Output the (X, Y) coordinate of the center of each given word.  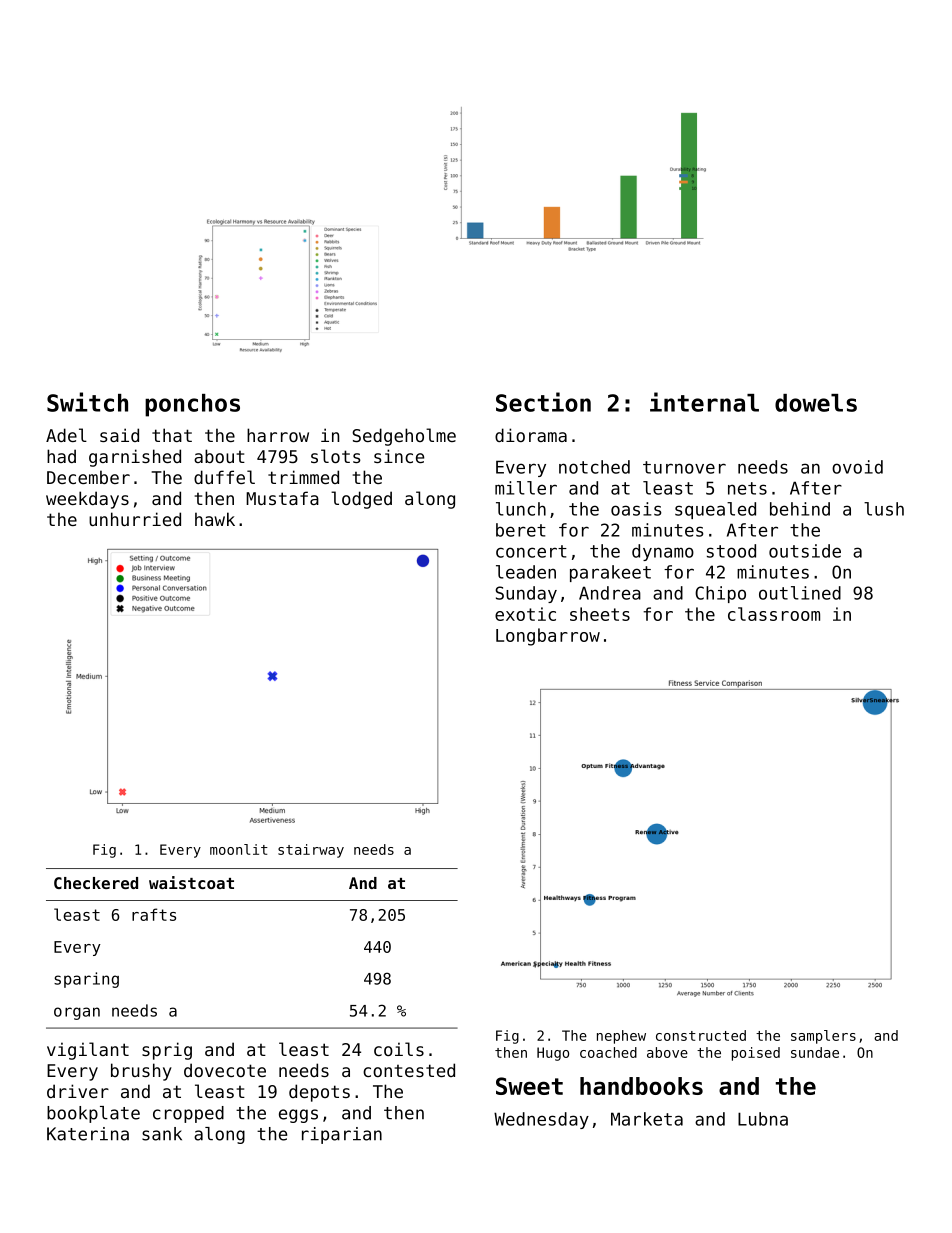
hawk (215, 519)
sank (162, 1134)
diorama (531, 435)
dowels (816, 403)
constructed (701, 1035)
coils (399, 1049)
